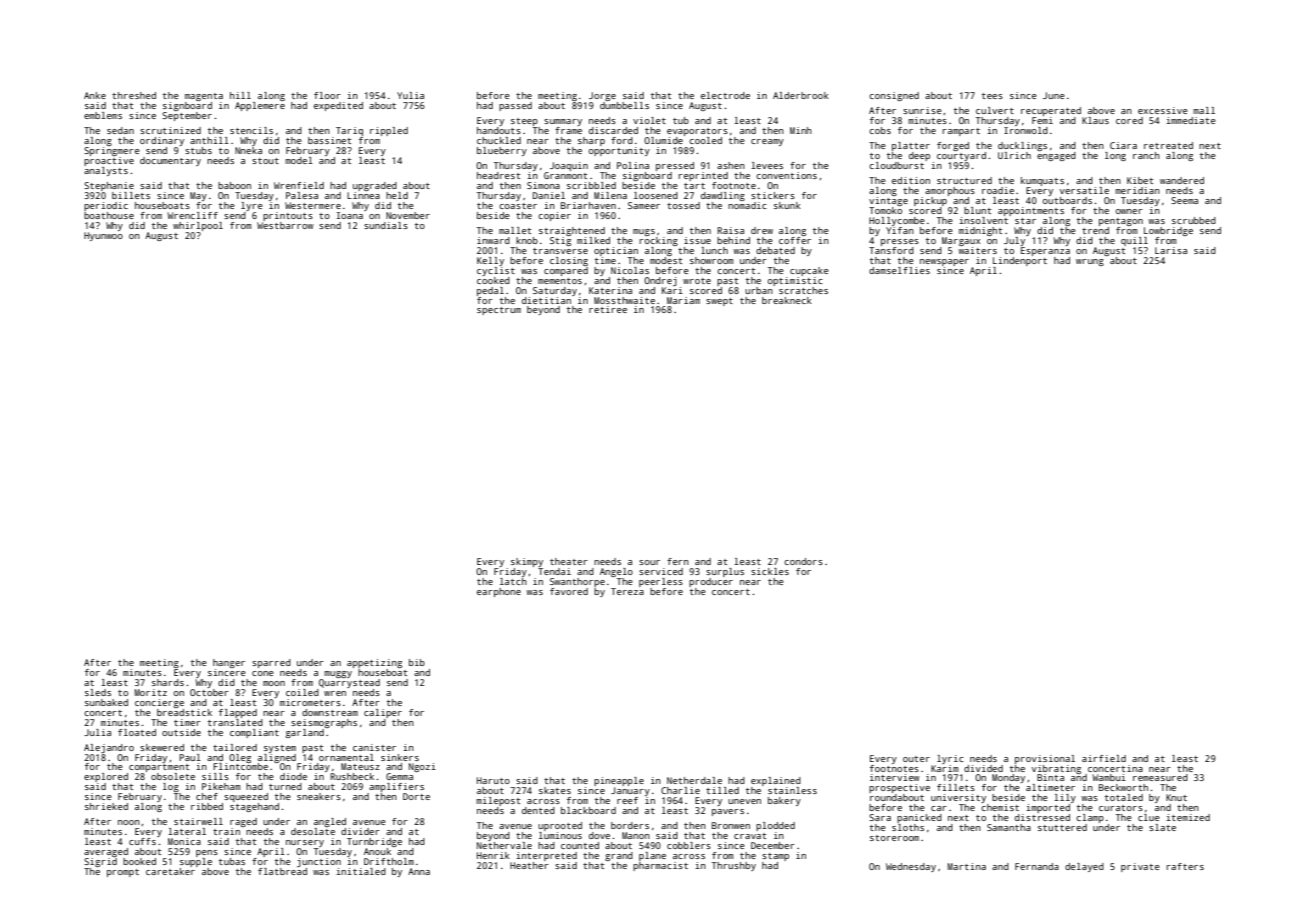 The height and width of the document is (924, 1308). What do you see at coordinates (894, 838) in the document?
I see `storeroom` at bounding box center [894, 838].
